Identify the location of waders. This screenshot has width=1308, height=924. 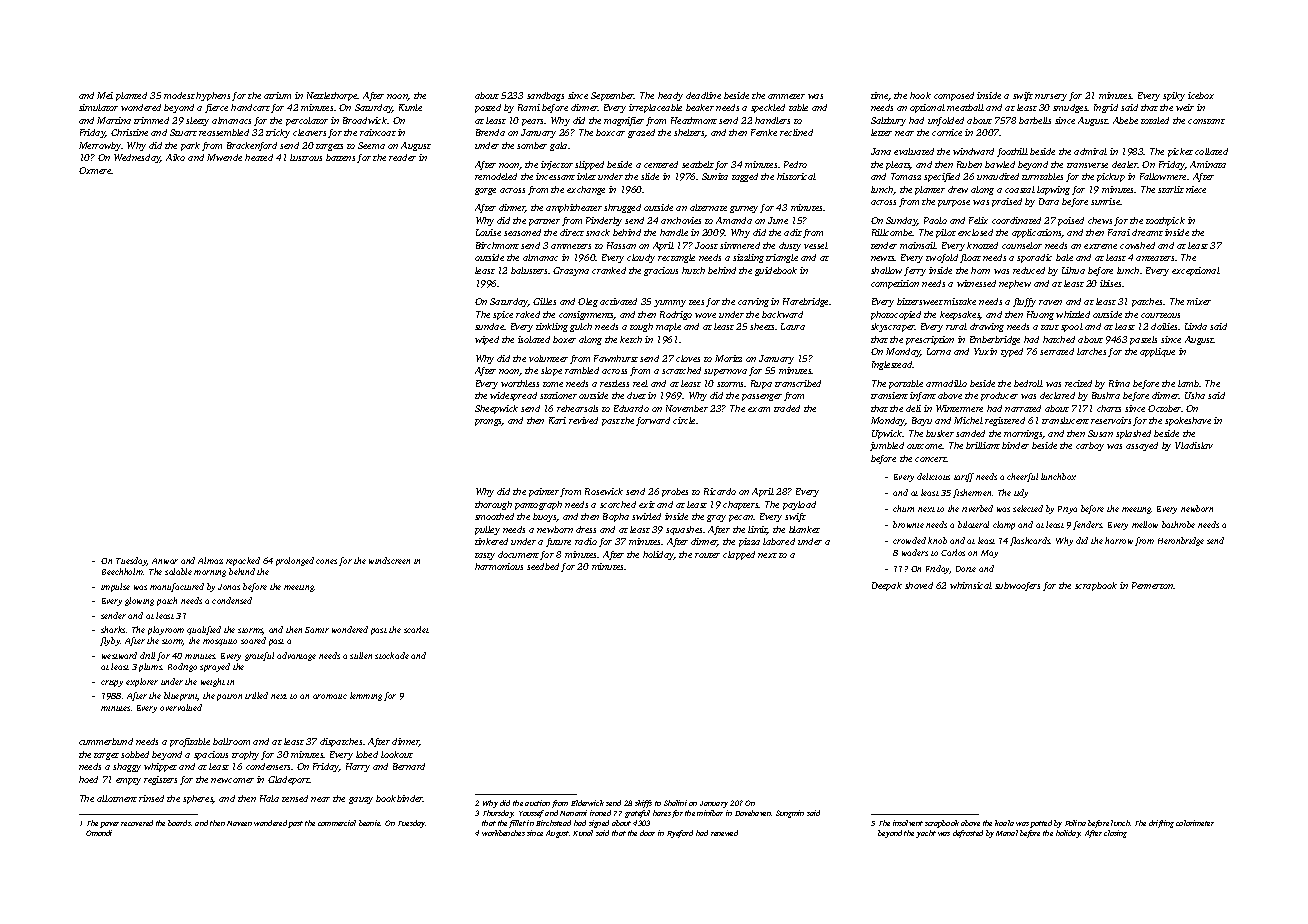
(915, 552).
